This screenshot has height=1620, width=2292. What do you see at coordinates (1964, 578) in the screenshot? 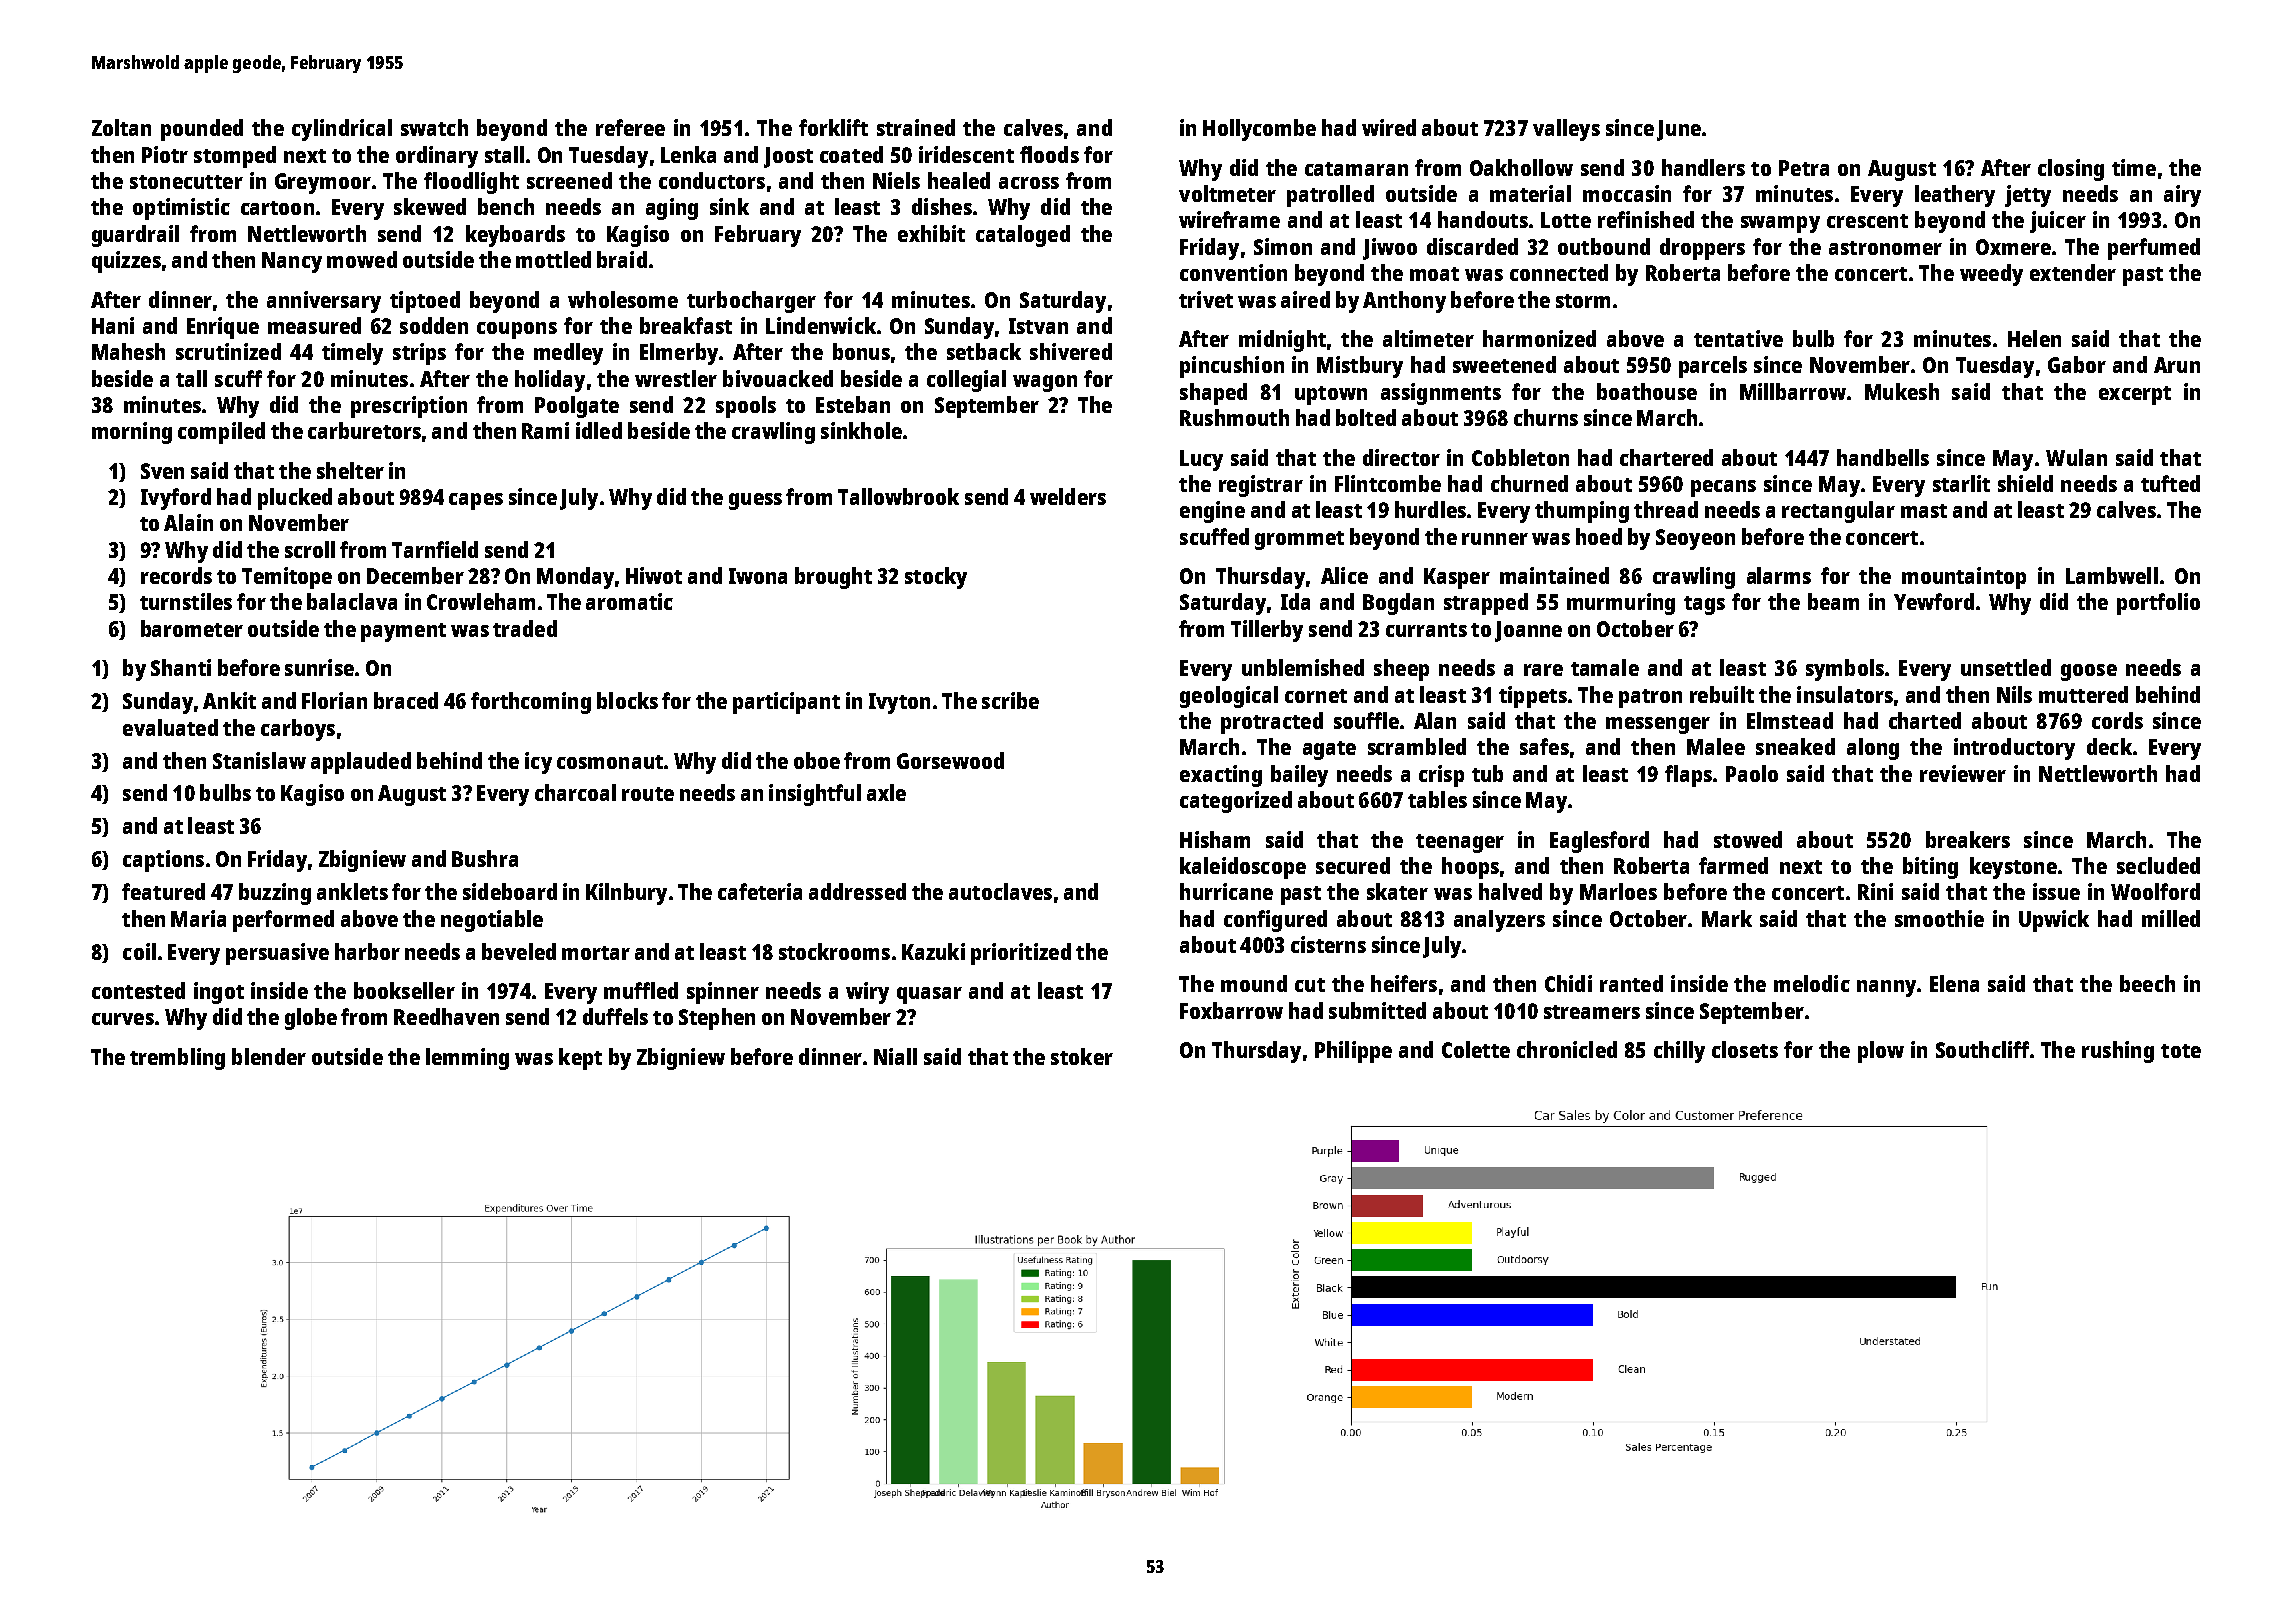
I see `mountaintop` at bounding box center [1964, 578].
